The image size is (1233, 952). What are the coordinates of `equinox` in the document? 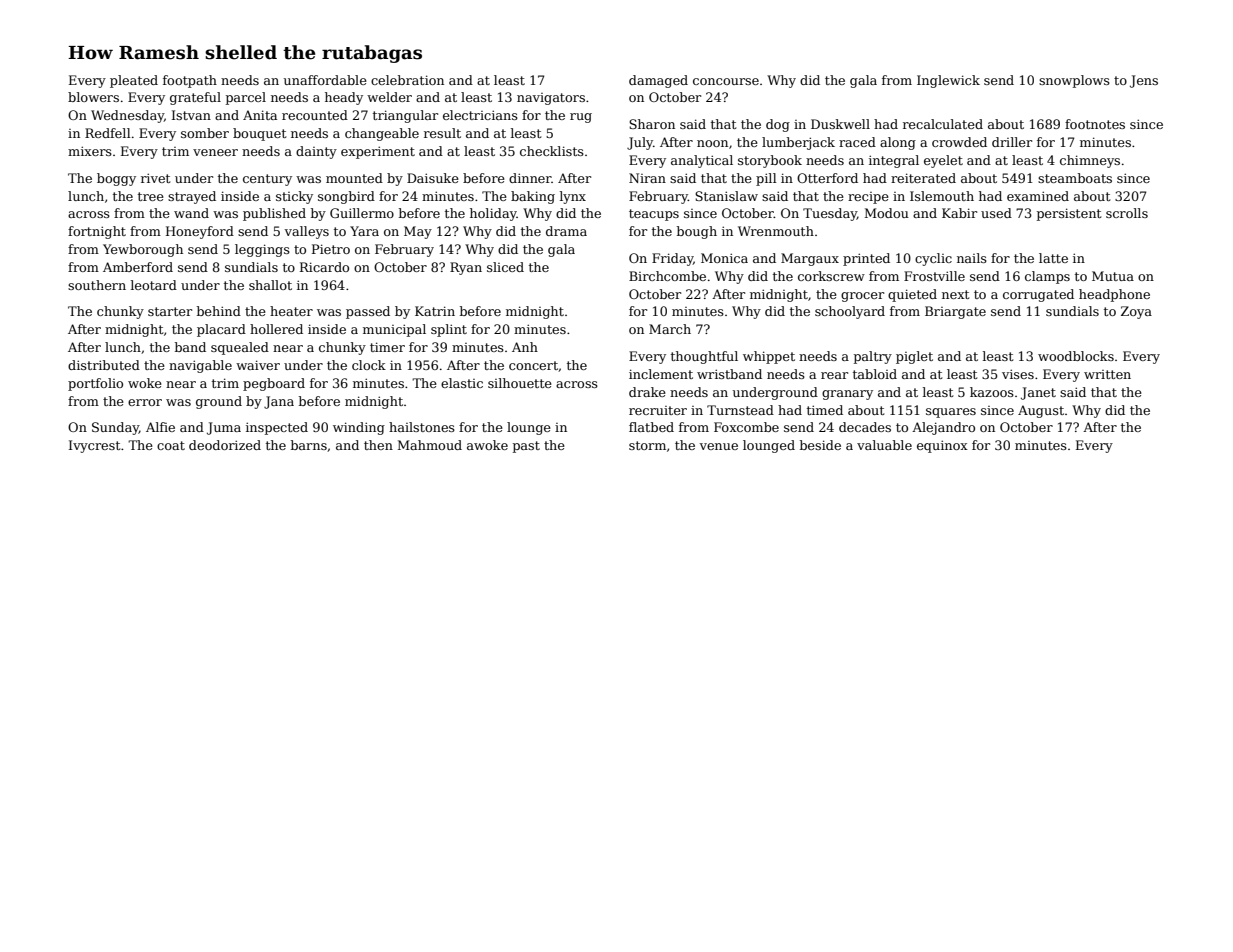 It's located at (942, 446).
